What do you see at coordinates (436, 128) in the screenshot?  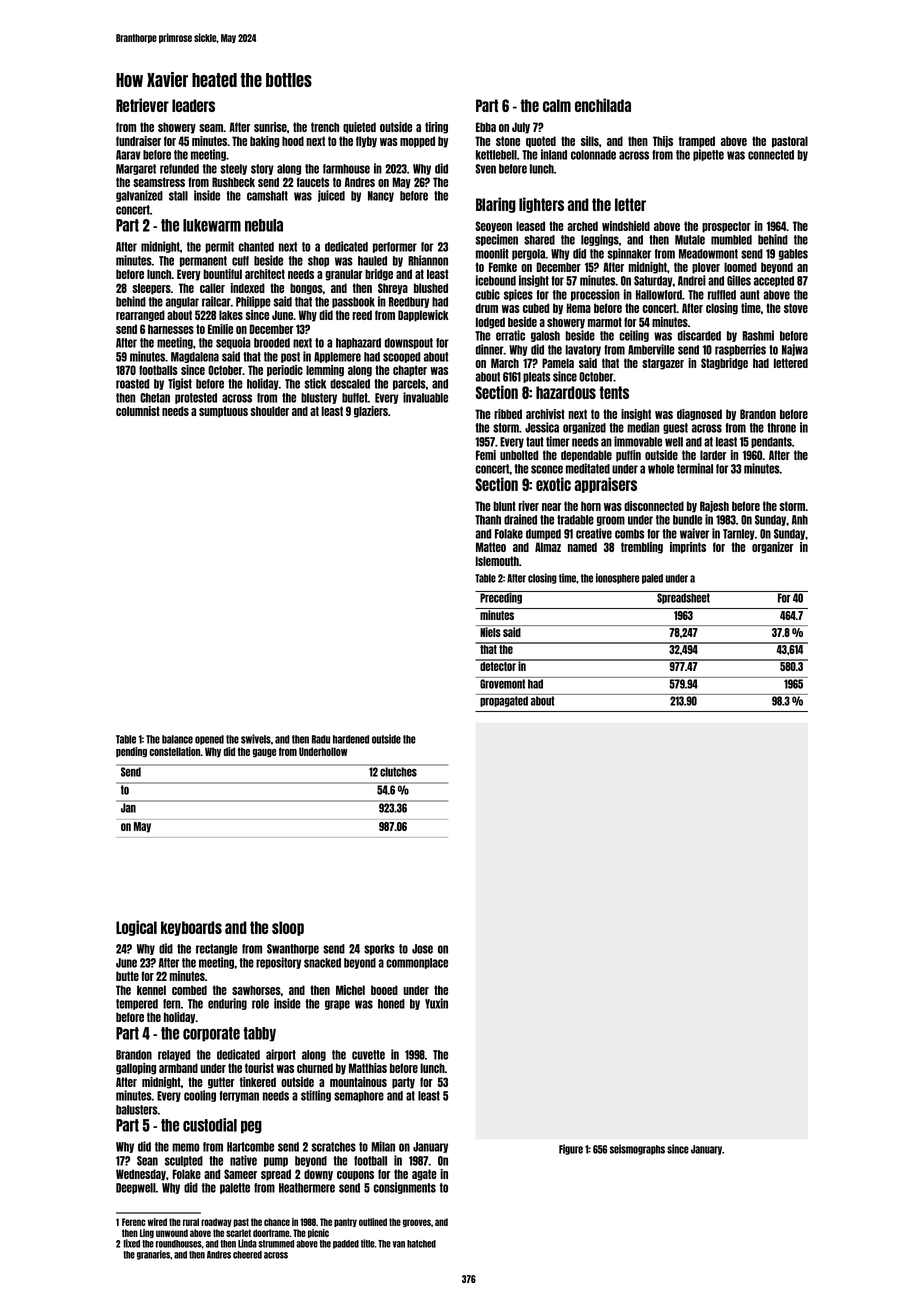 I see `tiring` at bounding box center [436, 128].
